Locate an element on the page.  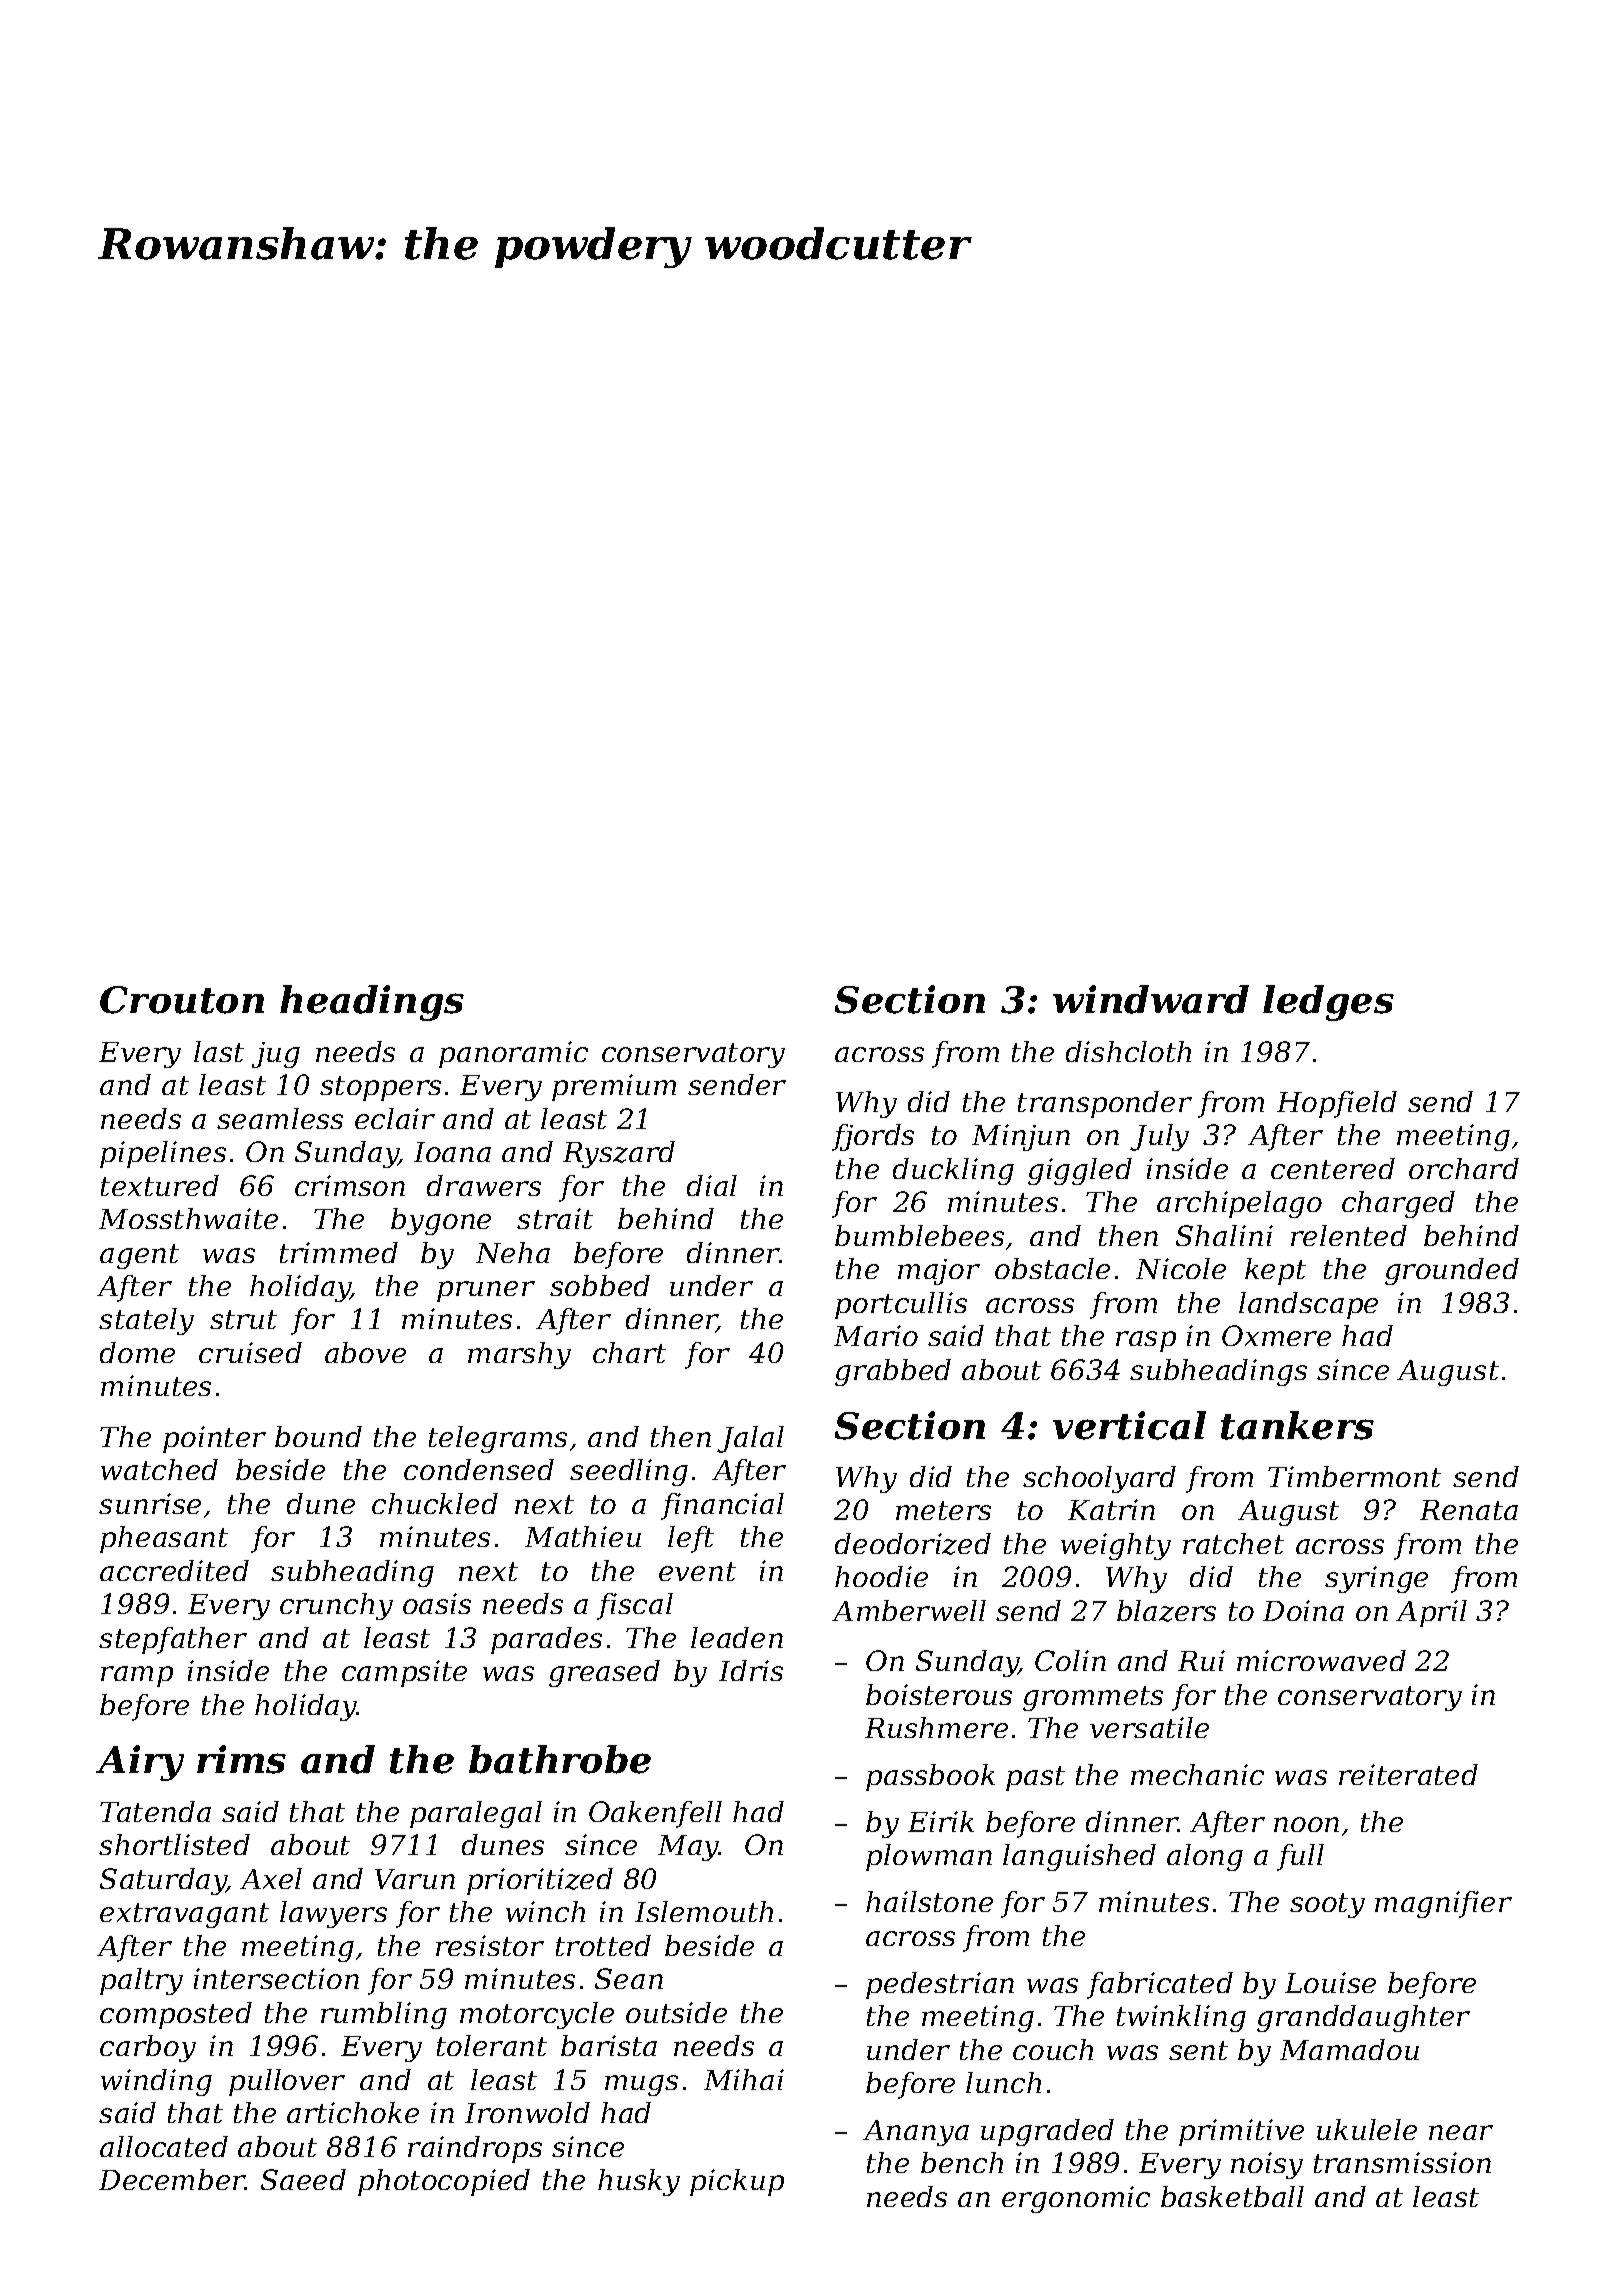
jug is located at coordinates (276, 1055).
